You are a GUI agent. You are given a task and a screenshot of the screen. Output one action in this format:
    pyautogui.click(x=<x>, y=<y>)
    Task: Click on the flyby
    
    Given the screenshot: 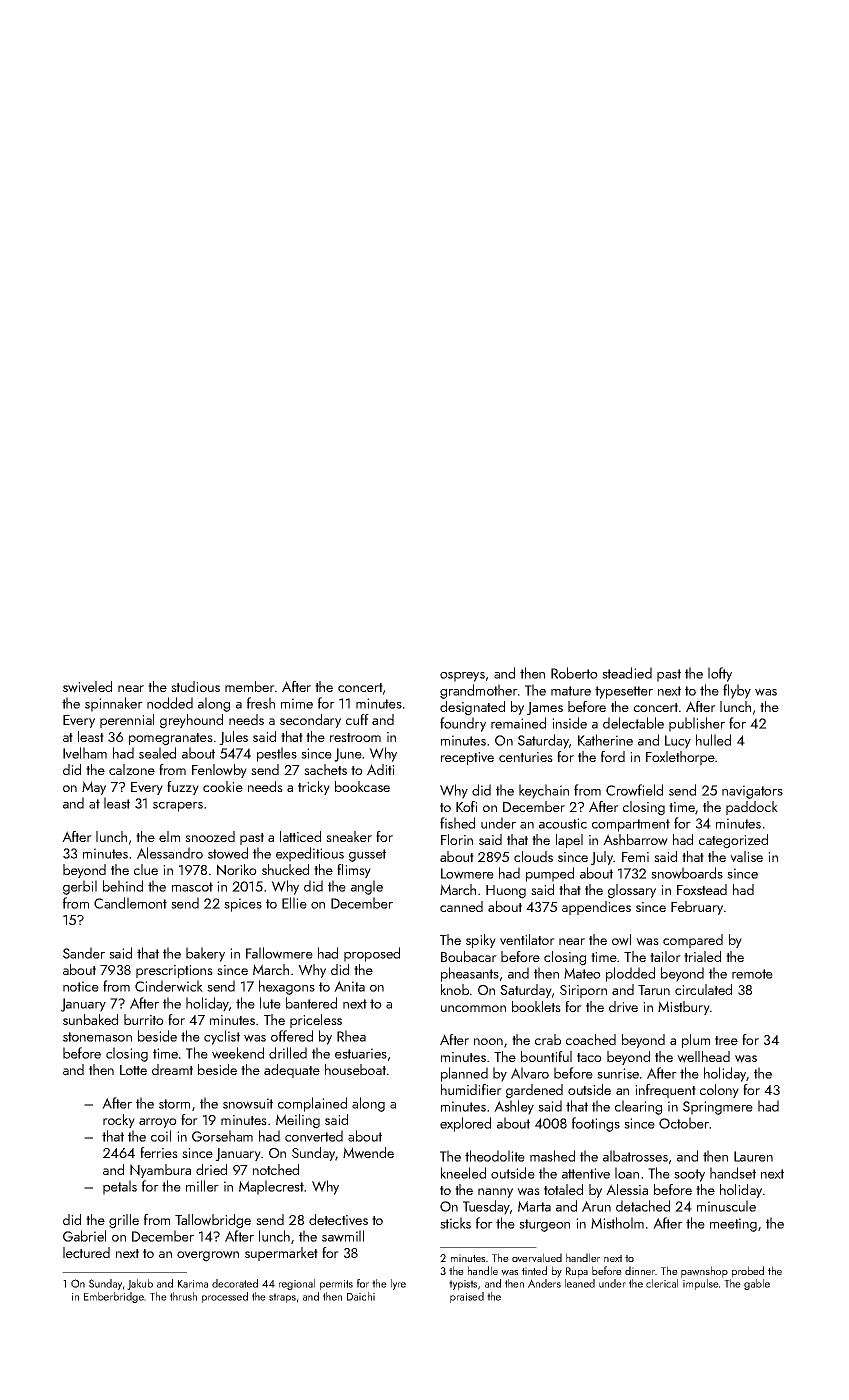 What is the action you would take?
    pyautogui.click(x=737, y=691)
